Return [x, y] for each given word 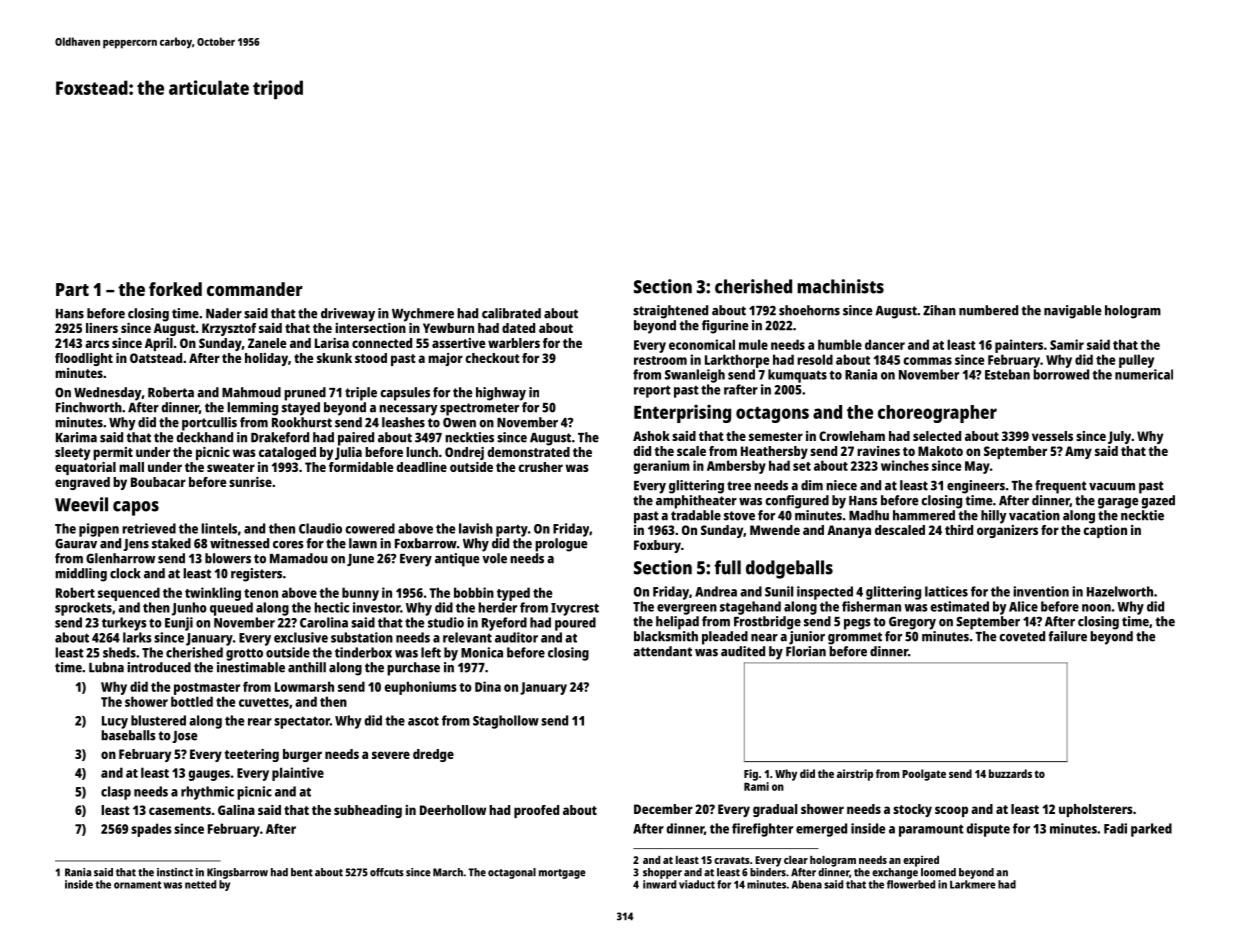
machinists [840, 286]
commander [255, 289]
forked [175, 289]
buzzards [1010, 773]
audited [743, 651]
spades [151, 830]
